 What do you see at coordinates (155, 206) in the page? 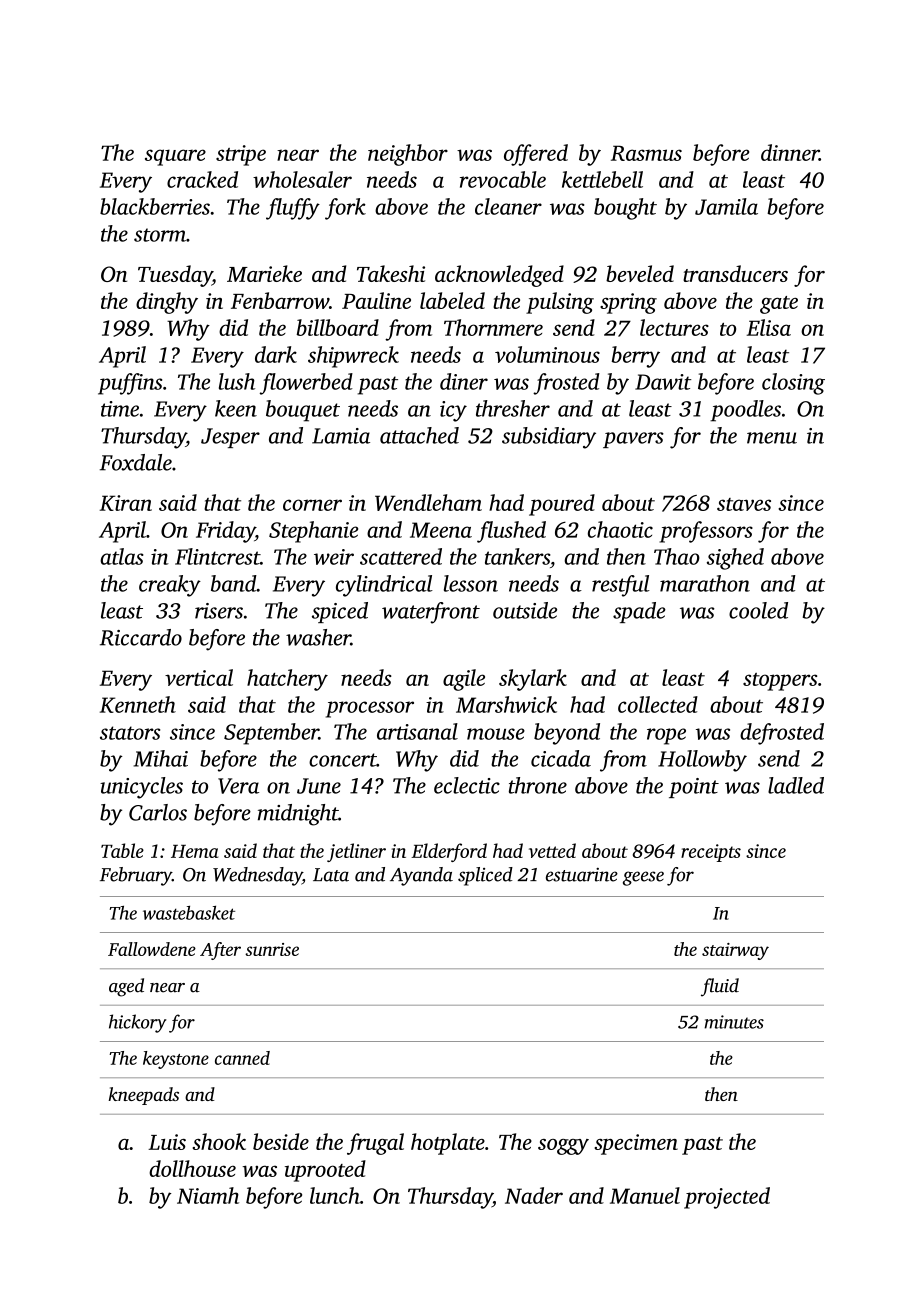
I see `blackberries` at bounding box center [155, 206].
